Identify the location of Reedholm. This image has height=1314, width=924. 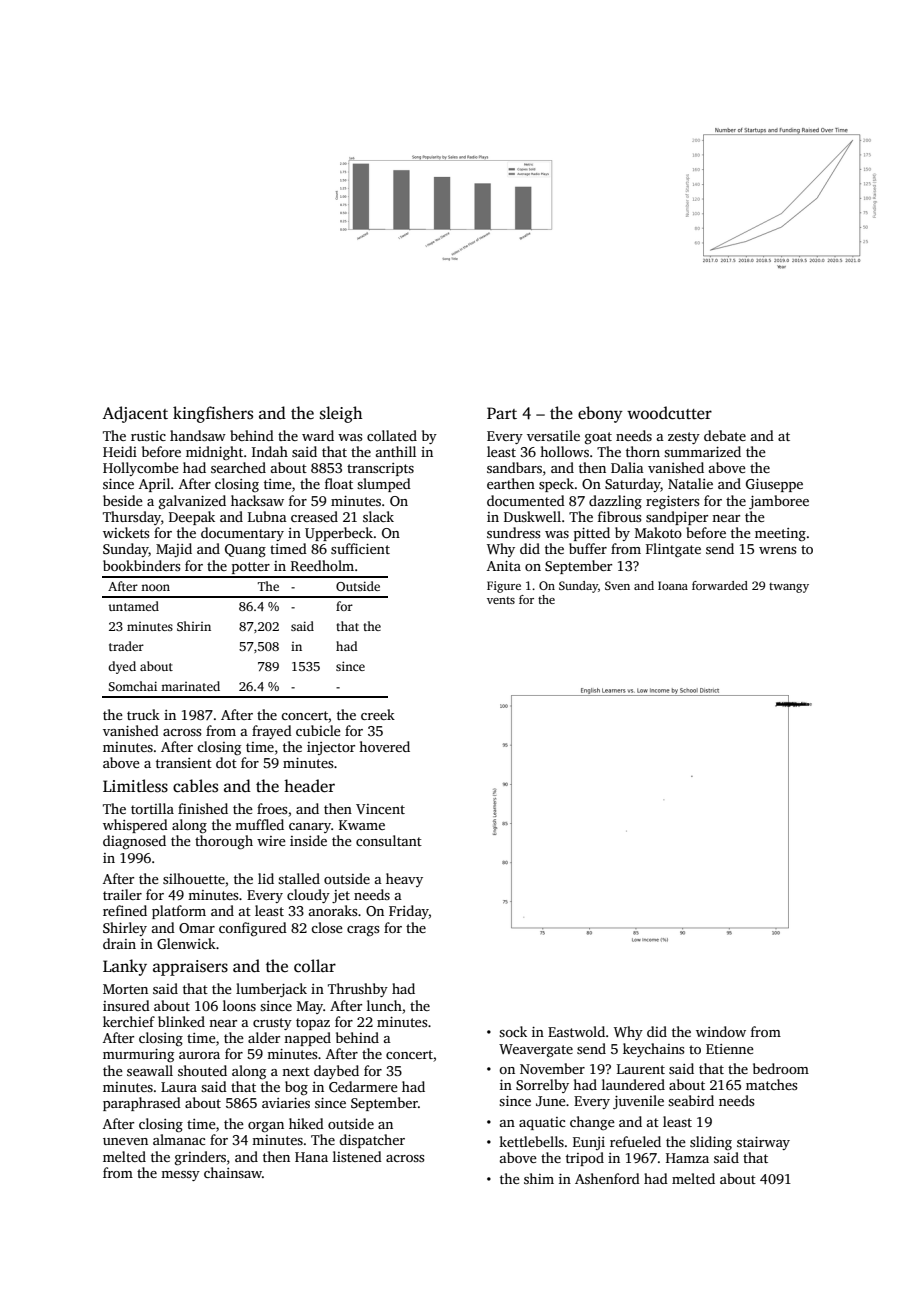
(322, 565).
